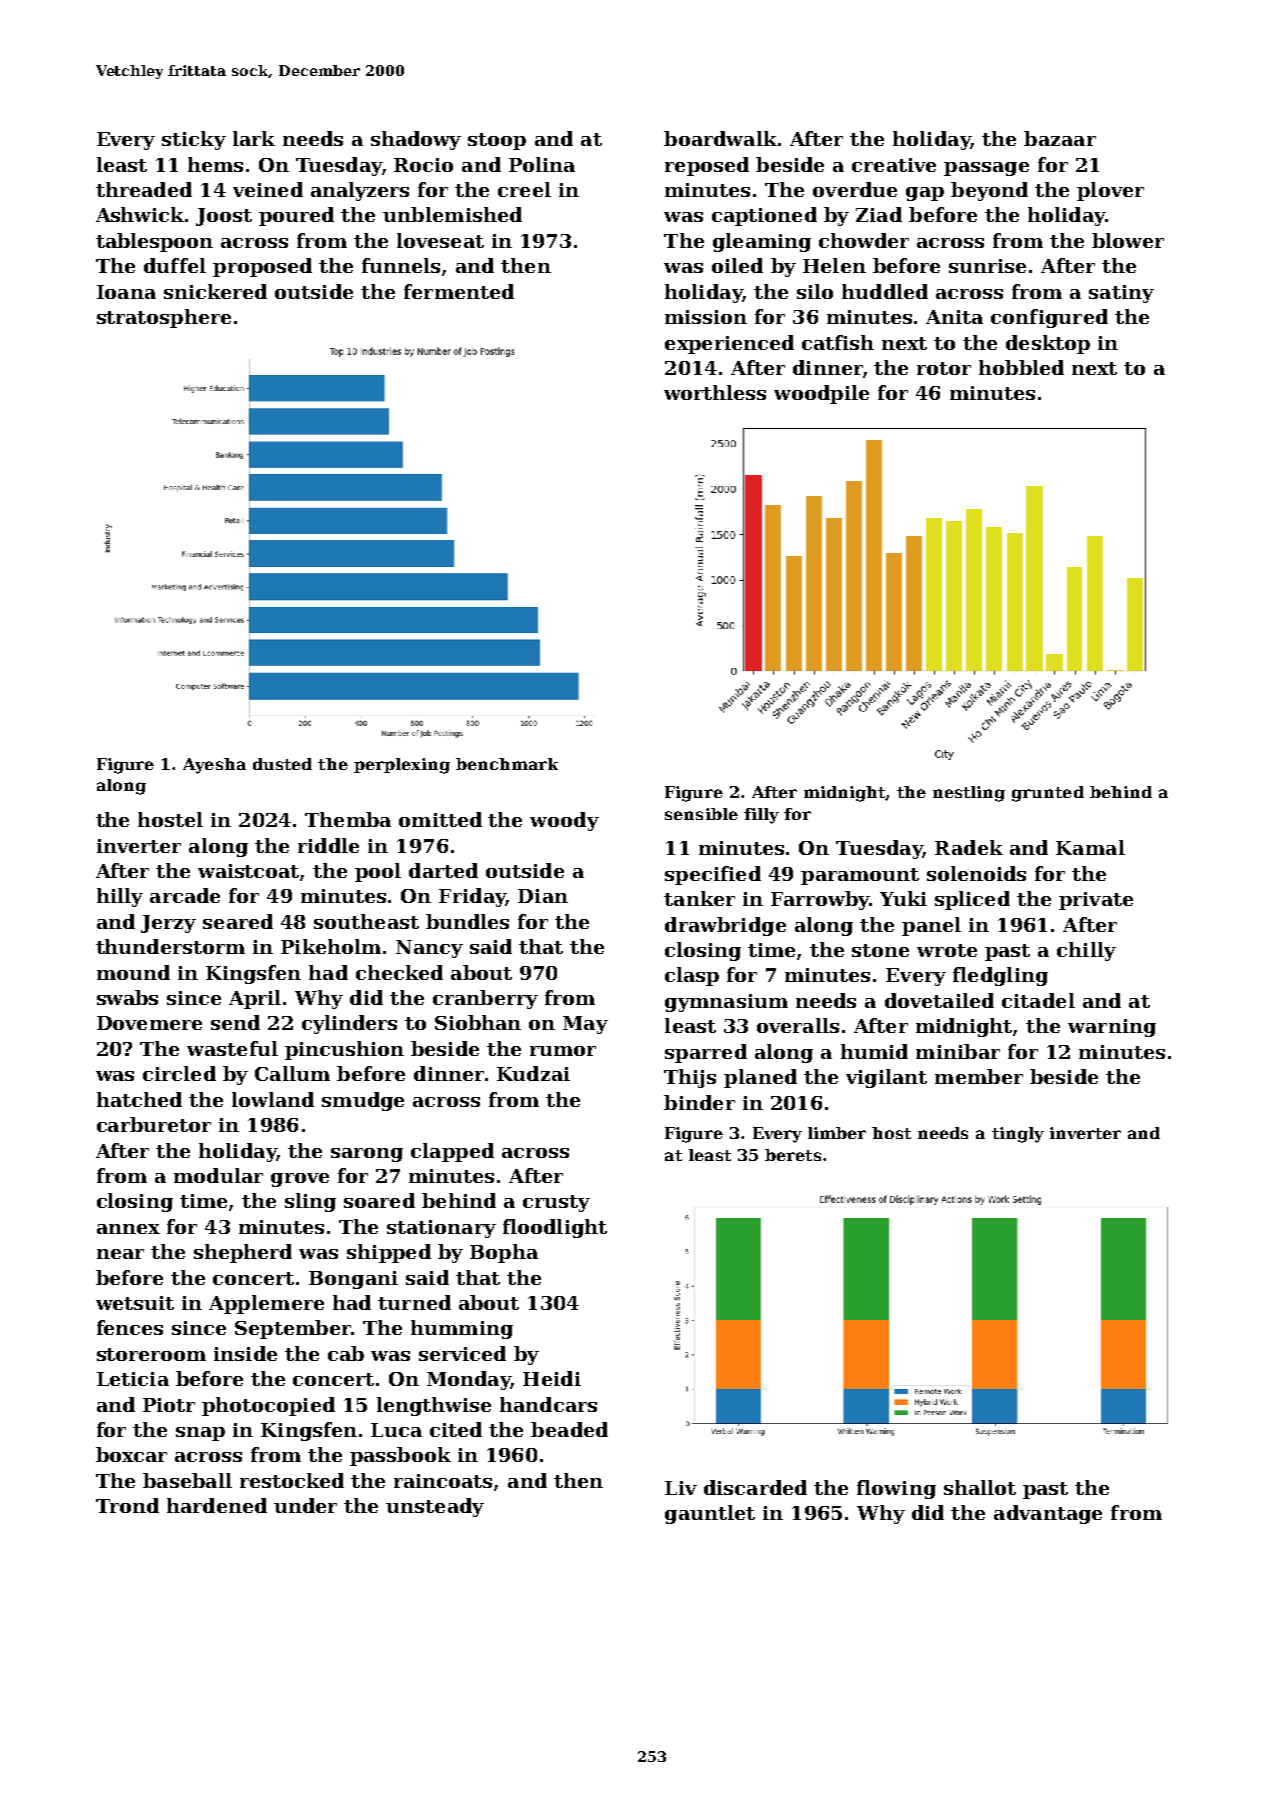 The width and height of the document is (1273, 1801). What do you see at coordinates (720, 138) in the document?
I see `boardwalk` at bounding box center [720, 138].
